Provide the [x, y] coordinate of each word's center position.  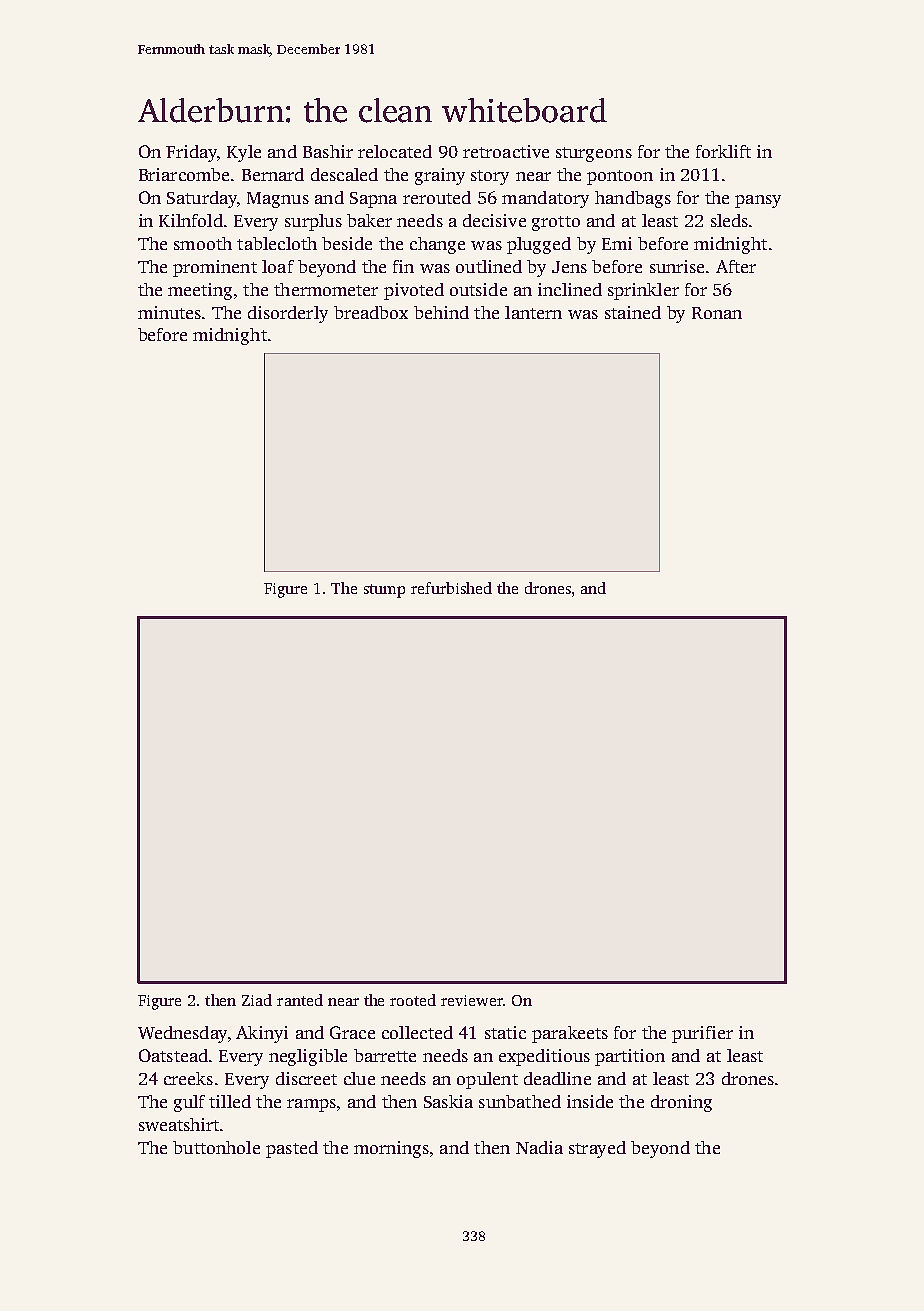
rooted [413, 1000]
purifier [702, 1034]
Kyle [244, 153]
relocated [395, 151]
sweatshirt [179, 1124]
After [736, 266]
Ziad [257, 1000]
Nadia [539, 1147]
